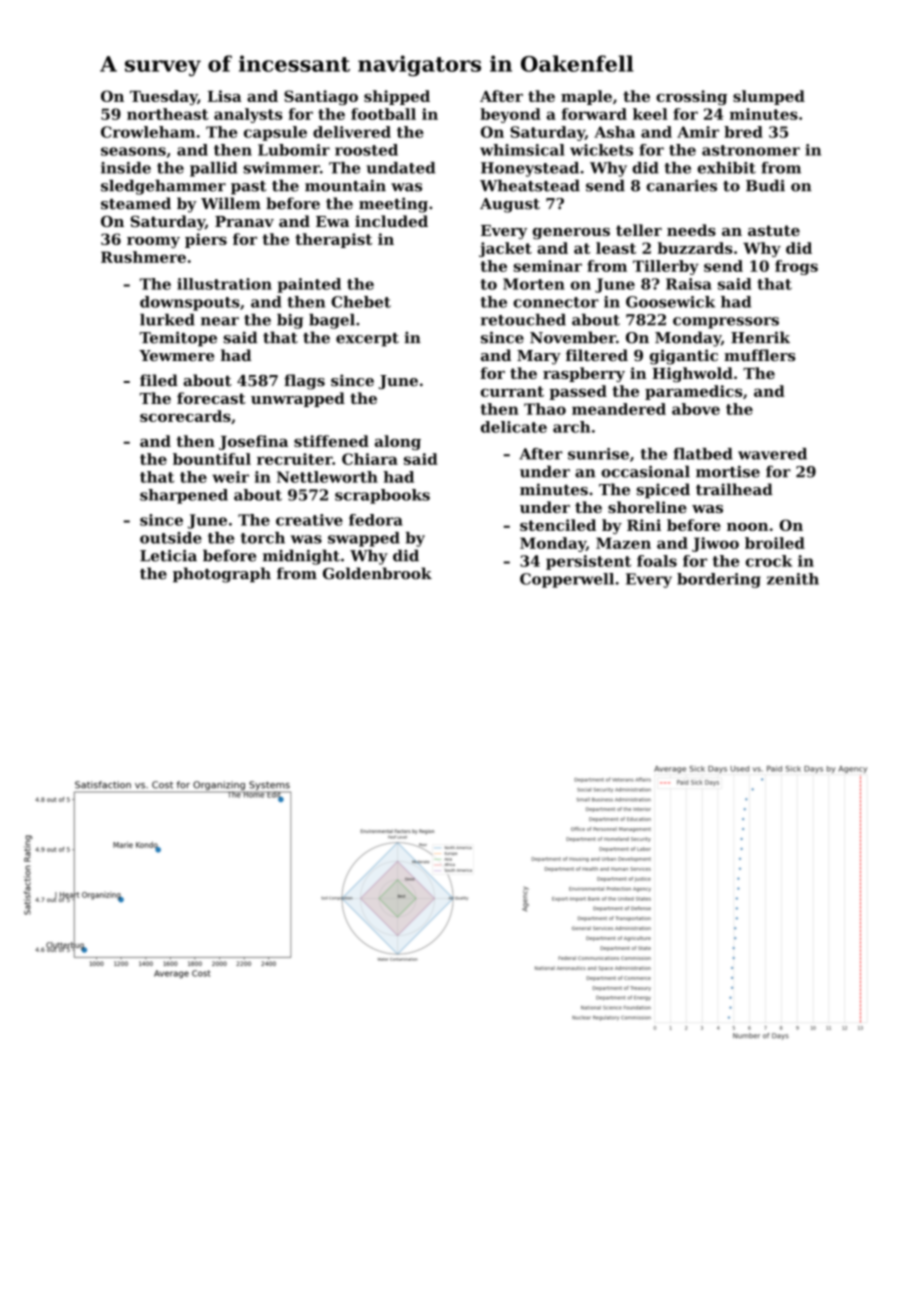 This image has width=924, height=1308. I want to click on Copperwell, so click(567, 580).
